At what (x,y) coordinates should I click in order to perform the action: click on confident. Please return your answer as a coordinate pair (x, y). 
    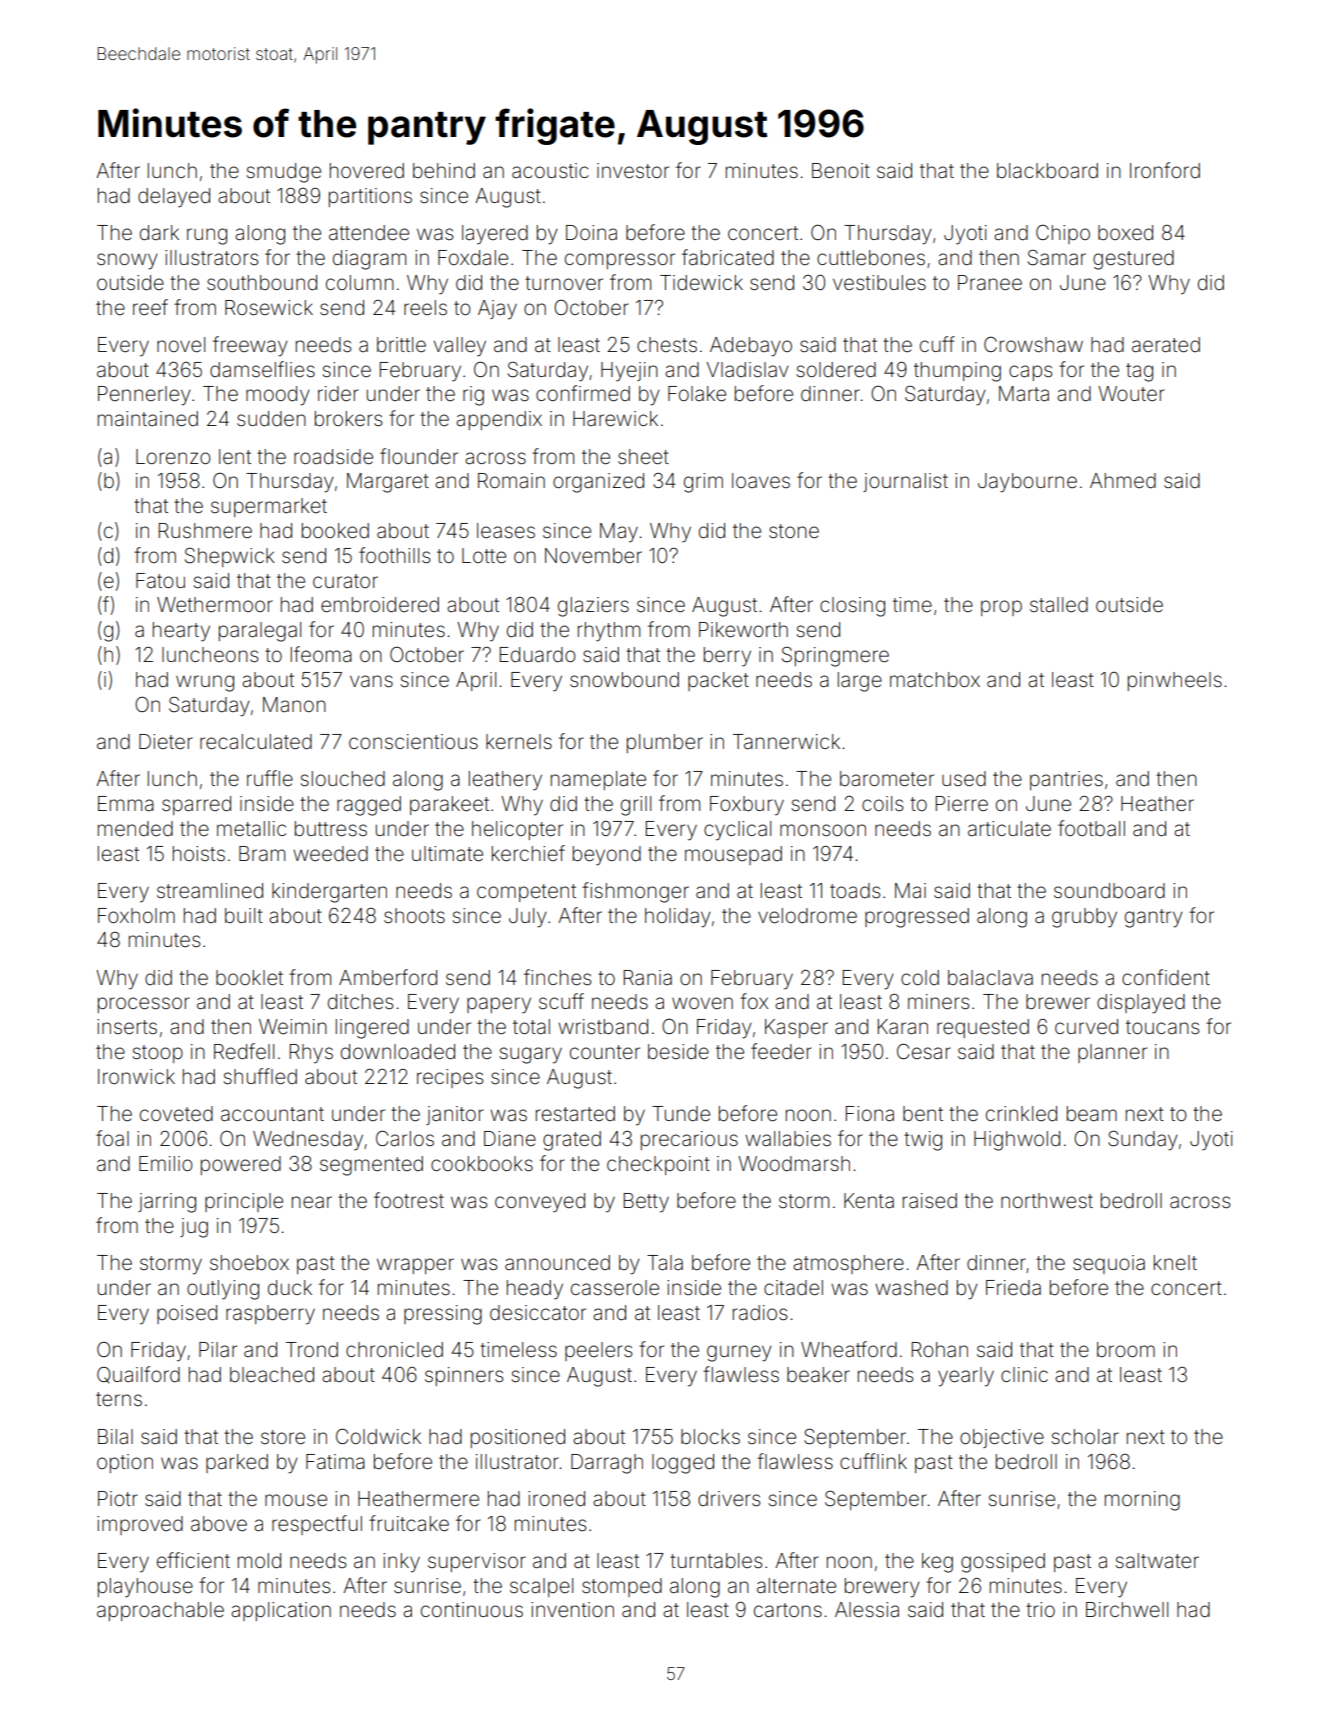
    Looking at the image, I should click on (1166, 977).
